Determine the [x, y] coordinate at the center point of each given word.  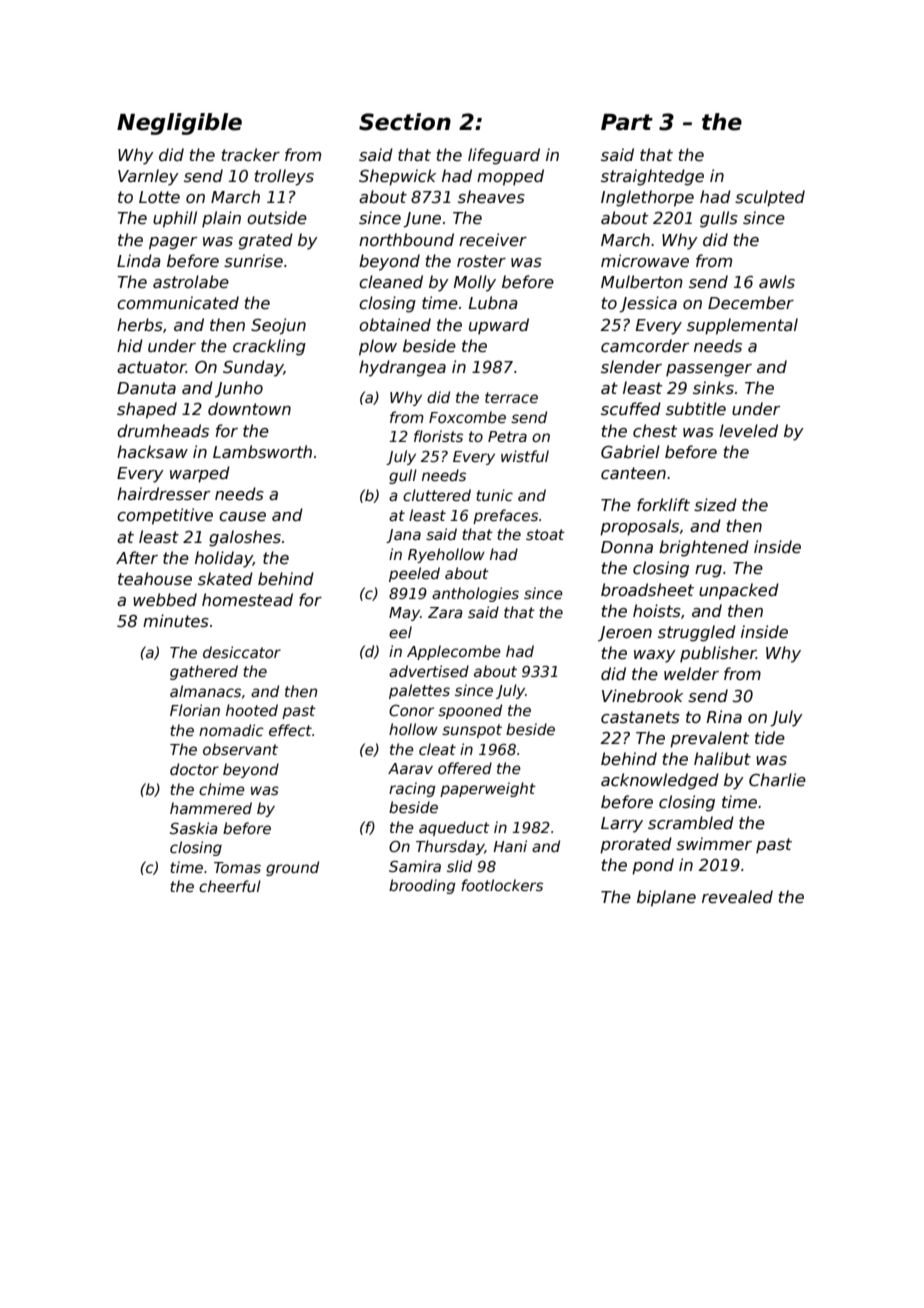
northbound [406, 239]
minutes [176, 621]
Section [405, 122]
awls [777, 281]
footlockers [502, 885]
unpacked [739, 591]
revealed [737, 897]
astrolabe [191, 282]
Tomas [237, 867]
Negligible [179, 124]
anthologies [475, 594]
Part [627, 122]
